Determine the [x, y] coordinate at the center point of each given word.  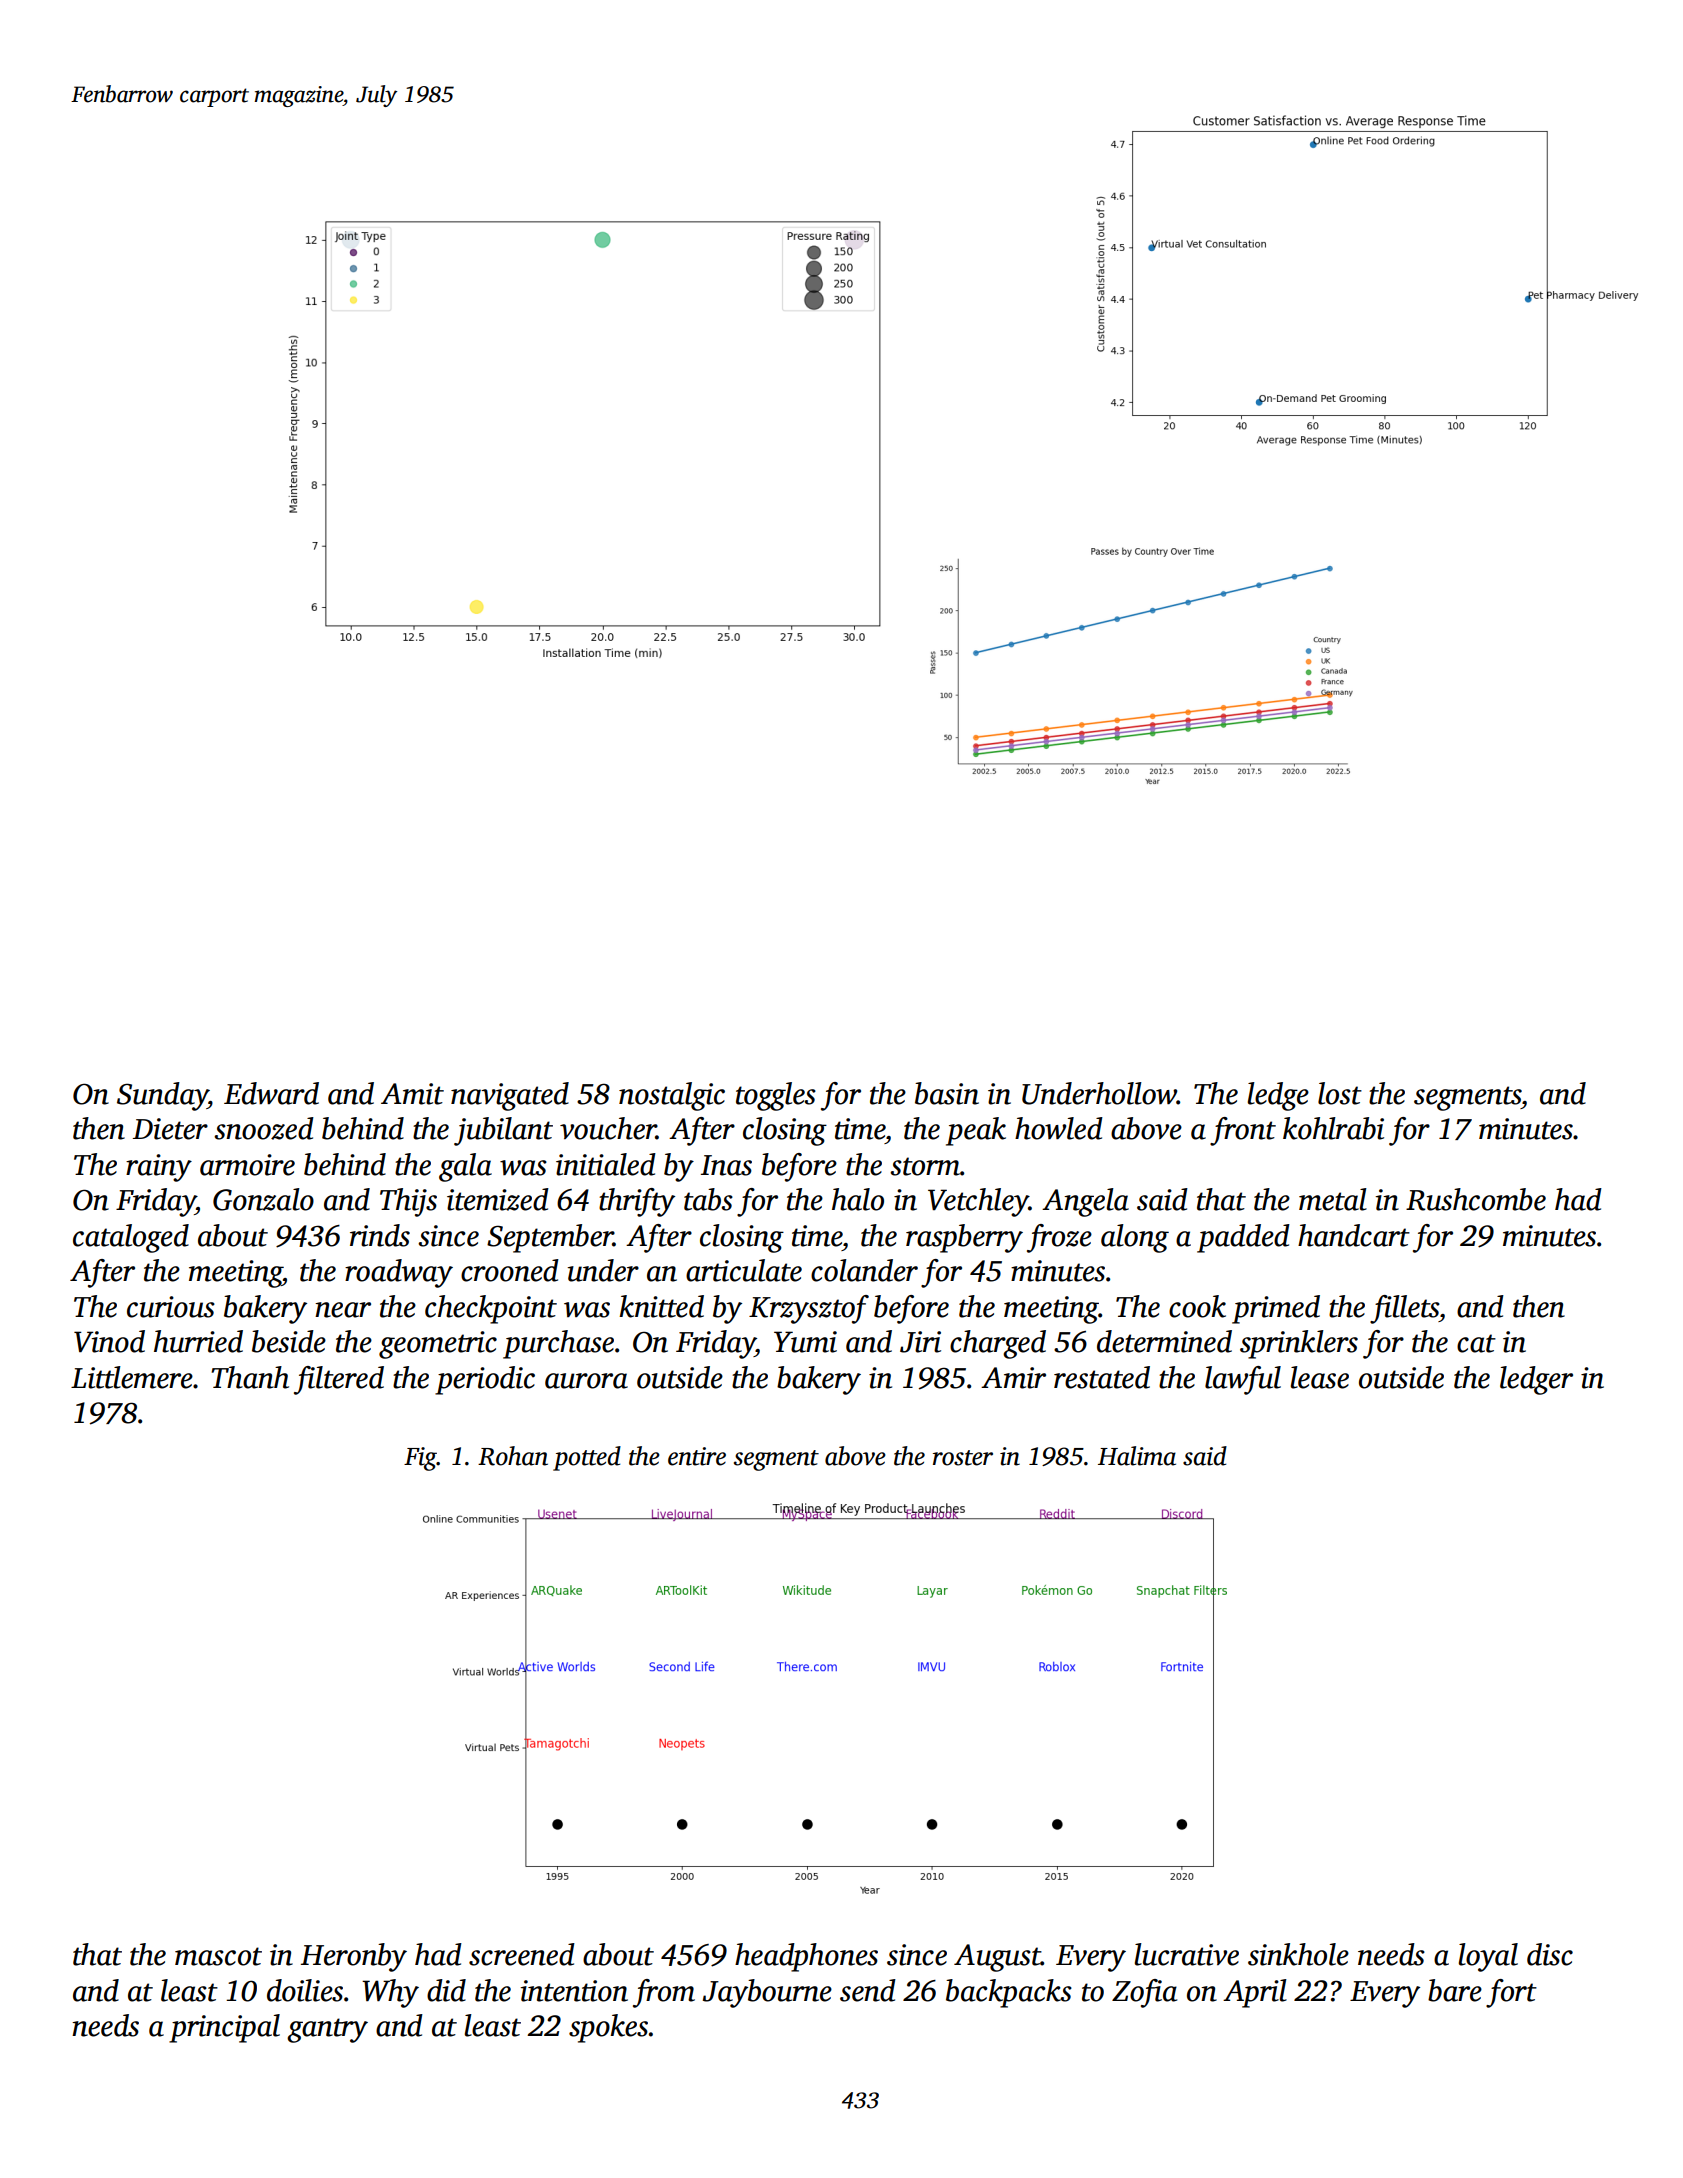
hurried [198, 1341]
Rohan [513, 1456]
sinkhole [1298, 1954]
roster [963, 1458]
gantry [327, 2030]
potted [587, 1458]
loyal [1488, 1957]
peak [976, 1131]
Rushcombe [1476, 1199]
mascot [218, 1956]
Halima [1137, 1456]
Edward [271, 1093]
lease [1320, 1377]
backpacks [1009, 1993]
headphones [806, 1957]
